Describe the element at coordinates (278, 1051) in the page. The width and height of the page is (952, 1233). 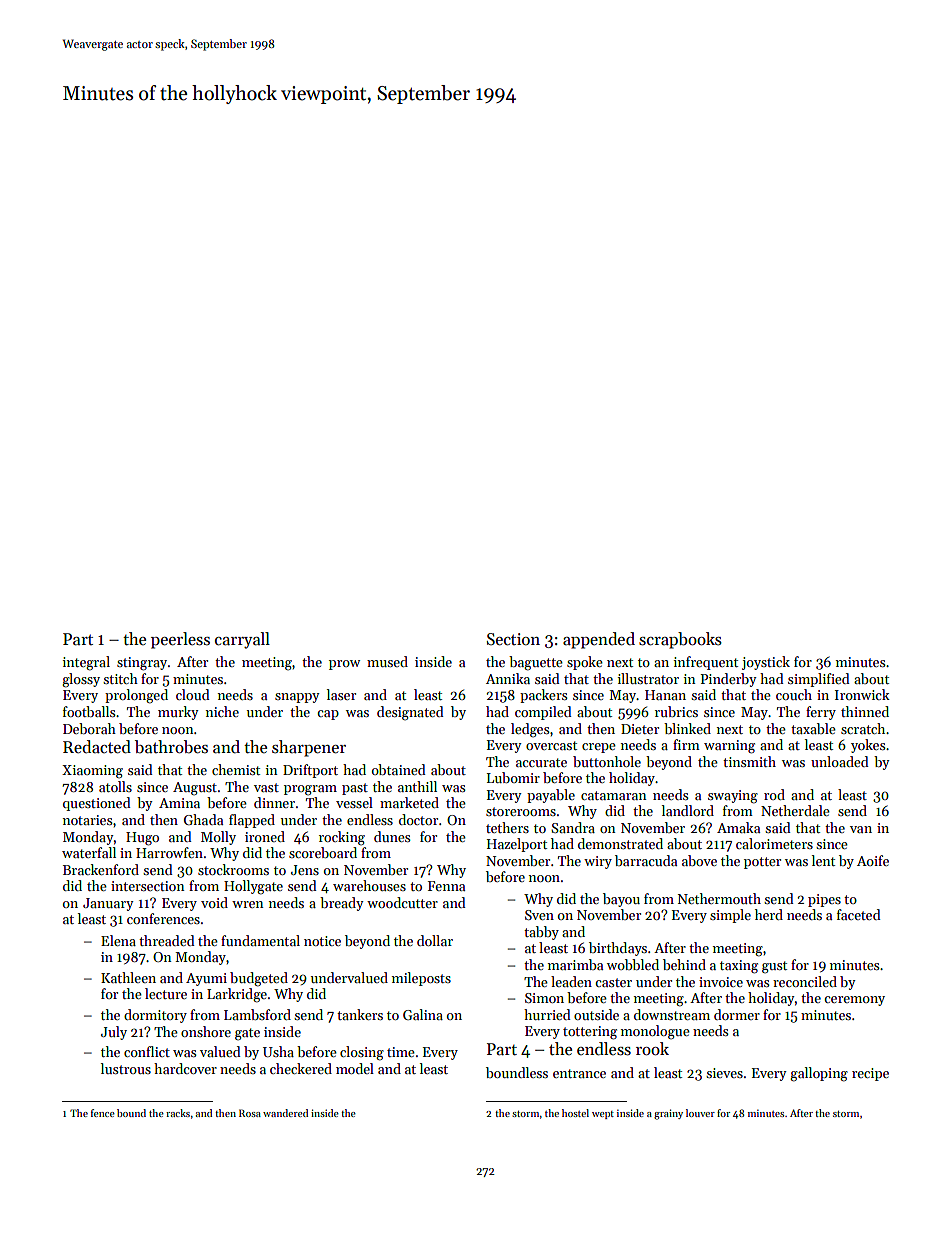
I see `Usha` at that location.
